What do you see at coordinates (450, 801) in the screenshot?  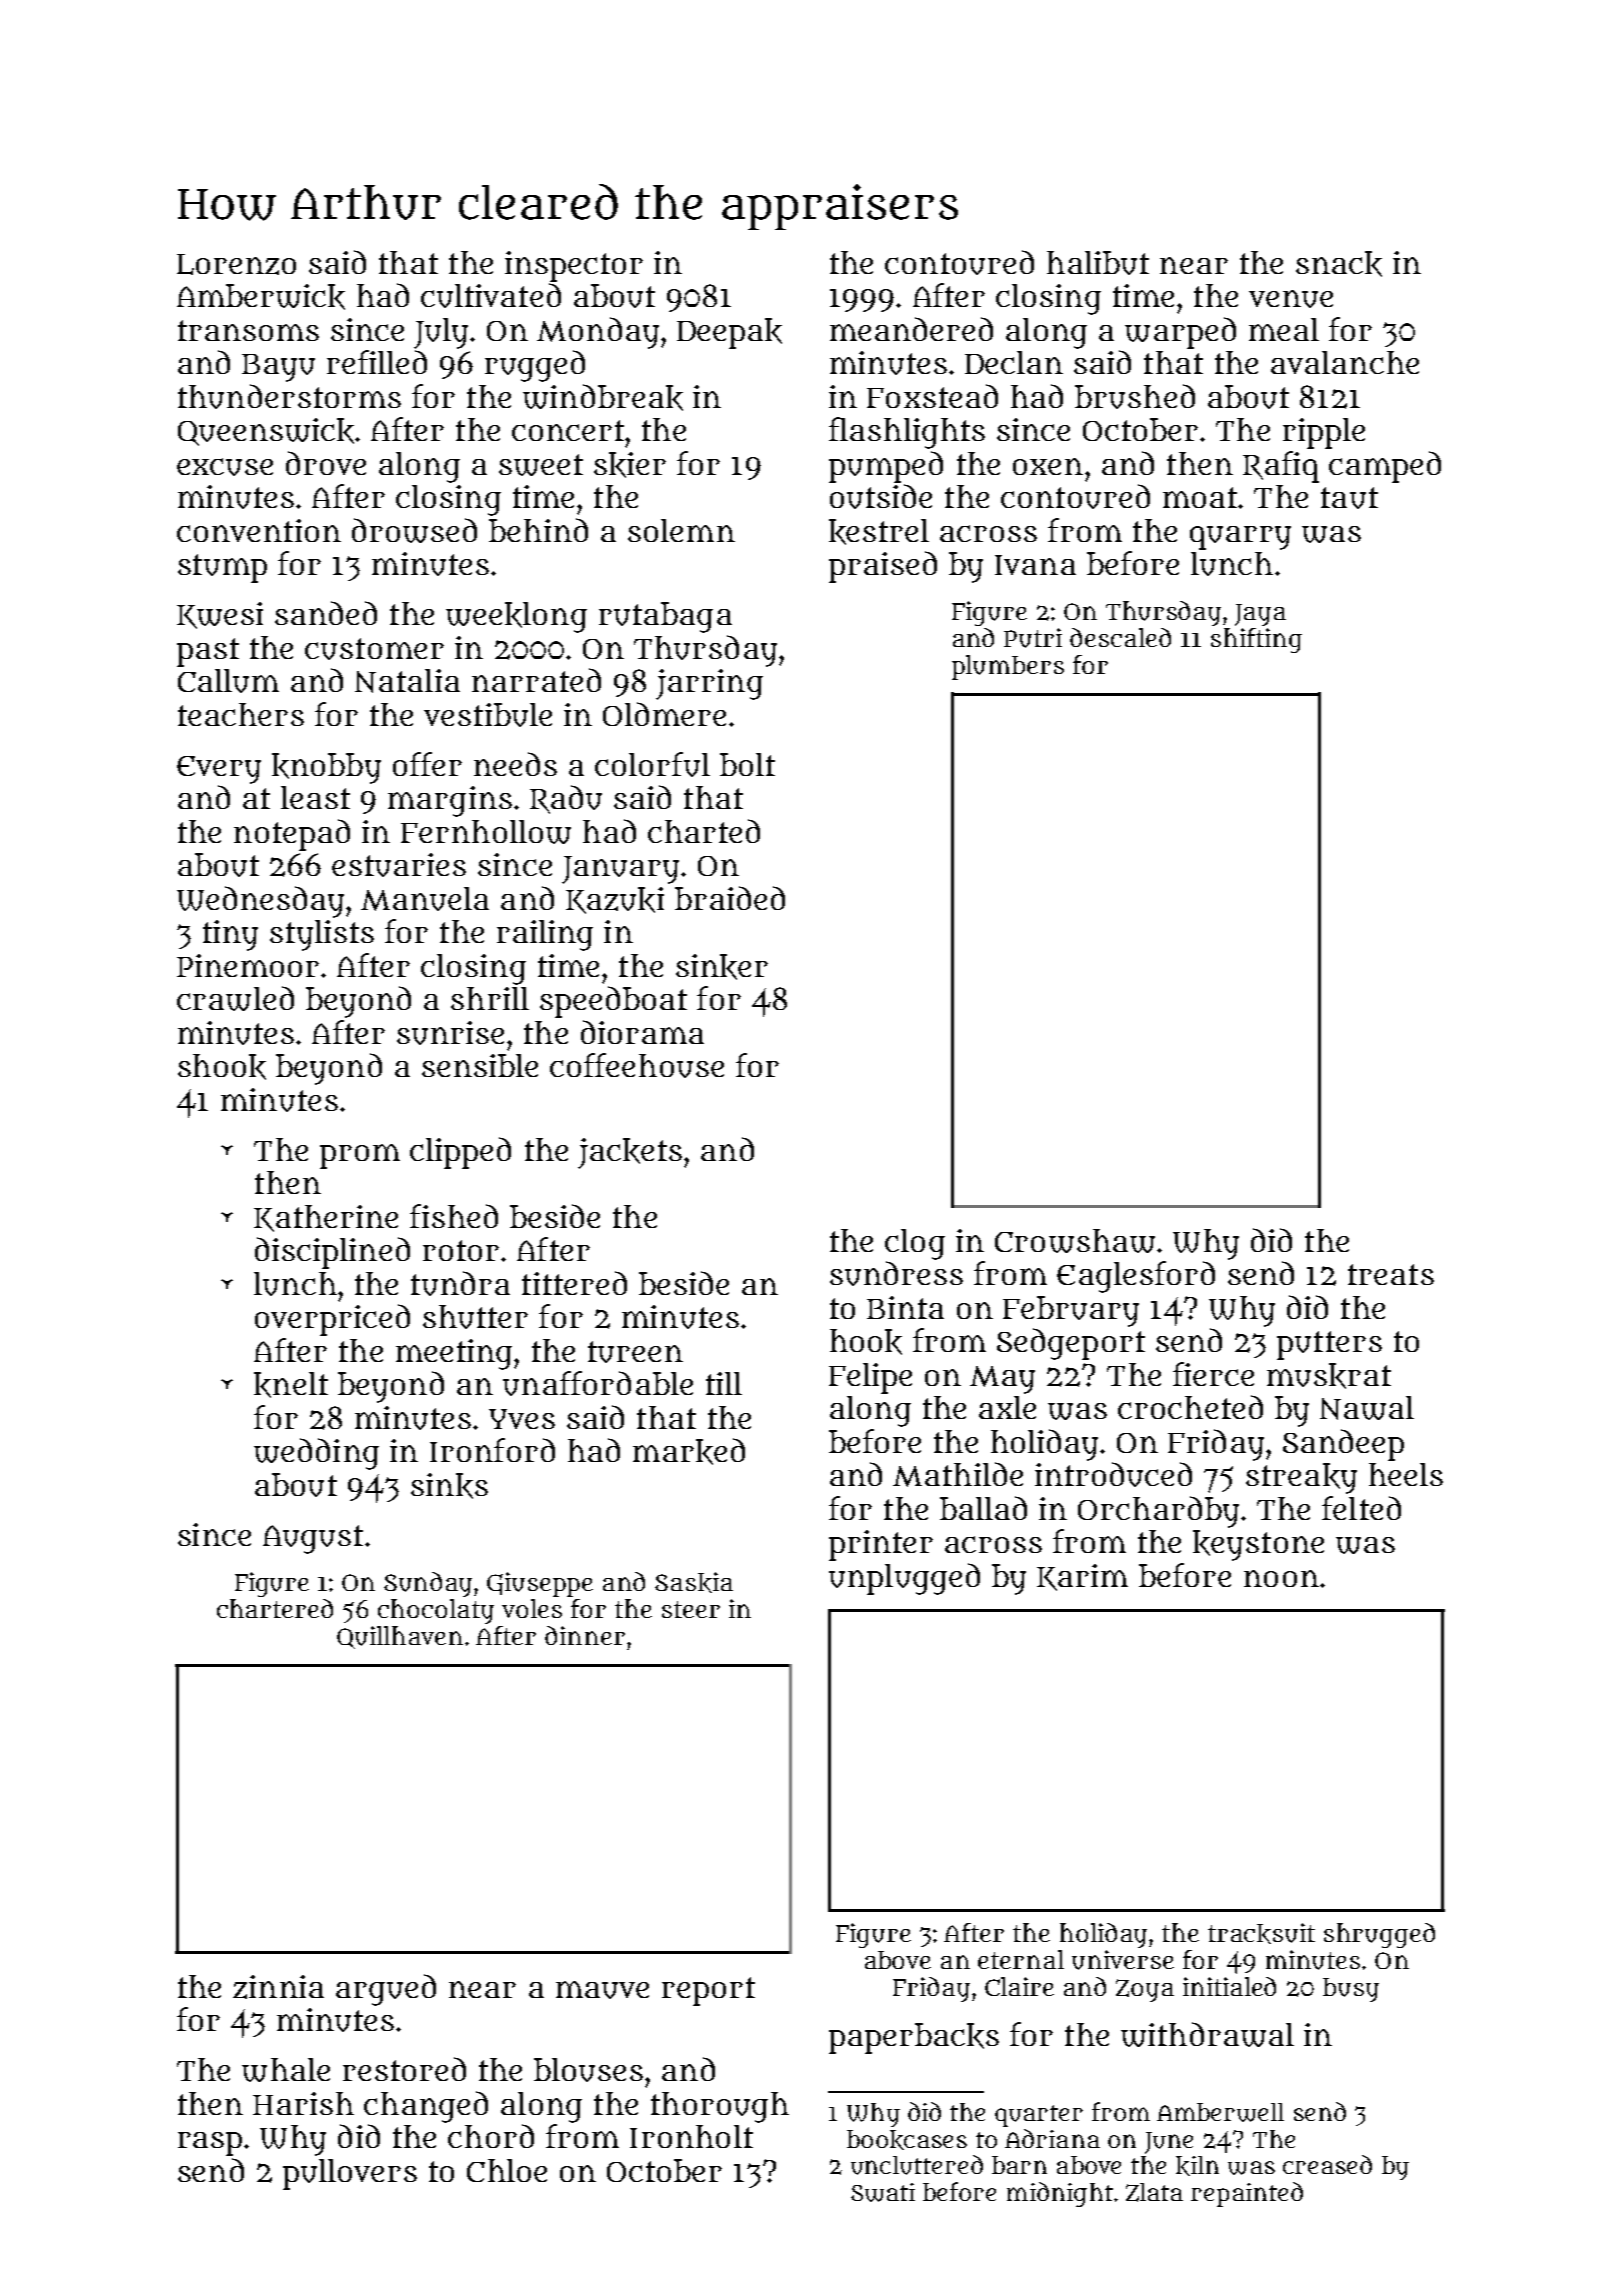 I see `margins` at bounding box center [450, 801].
